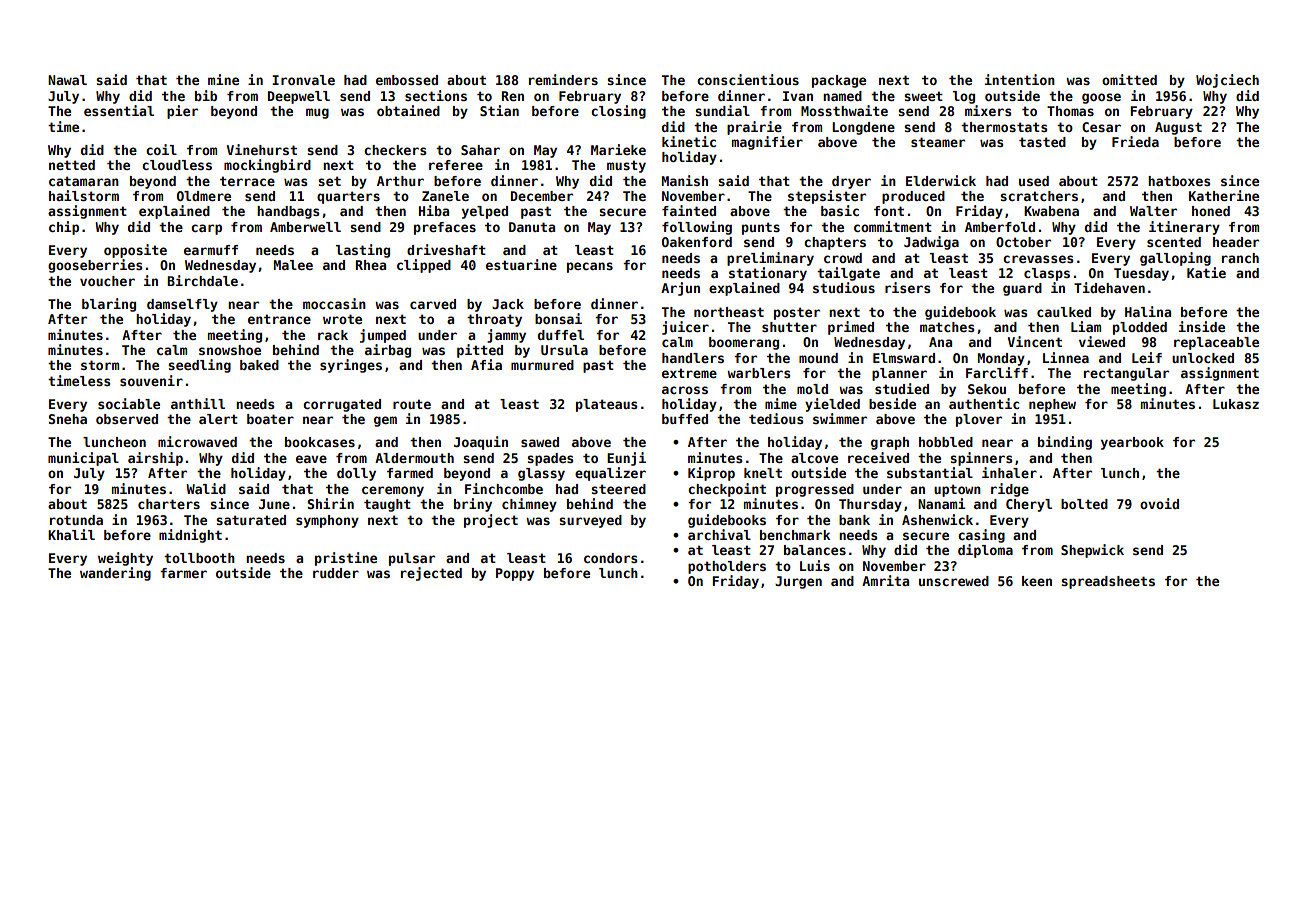 Image resolution: width=1308 pixels, height=924 pixels. I want to click on mine, so click(223, 79).
